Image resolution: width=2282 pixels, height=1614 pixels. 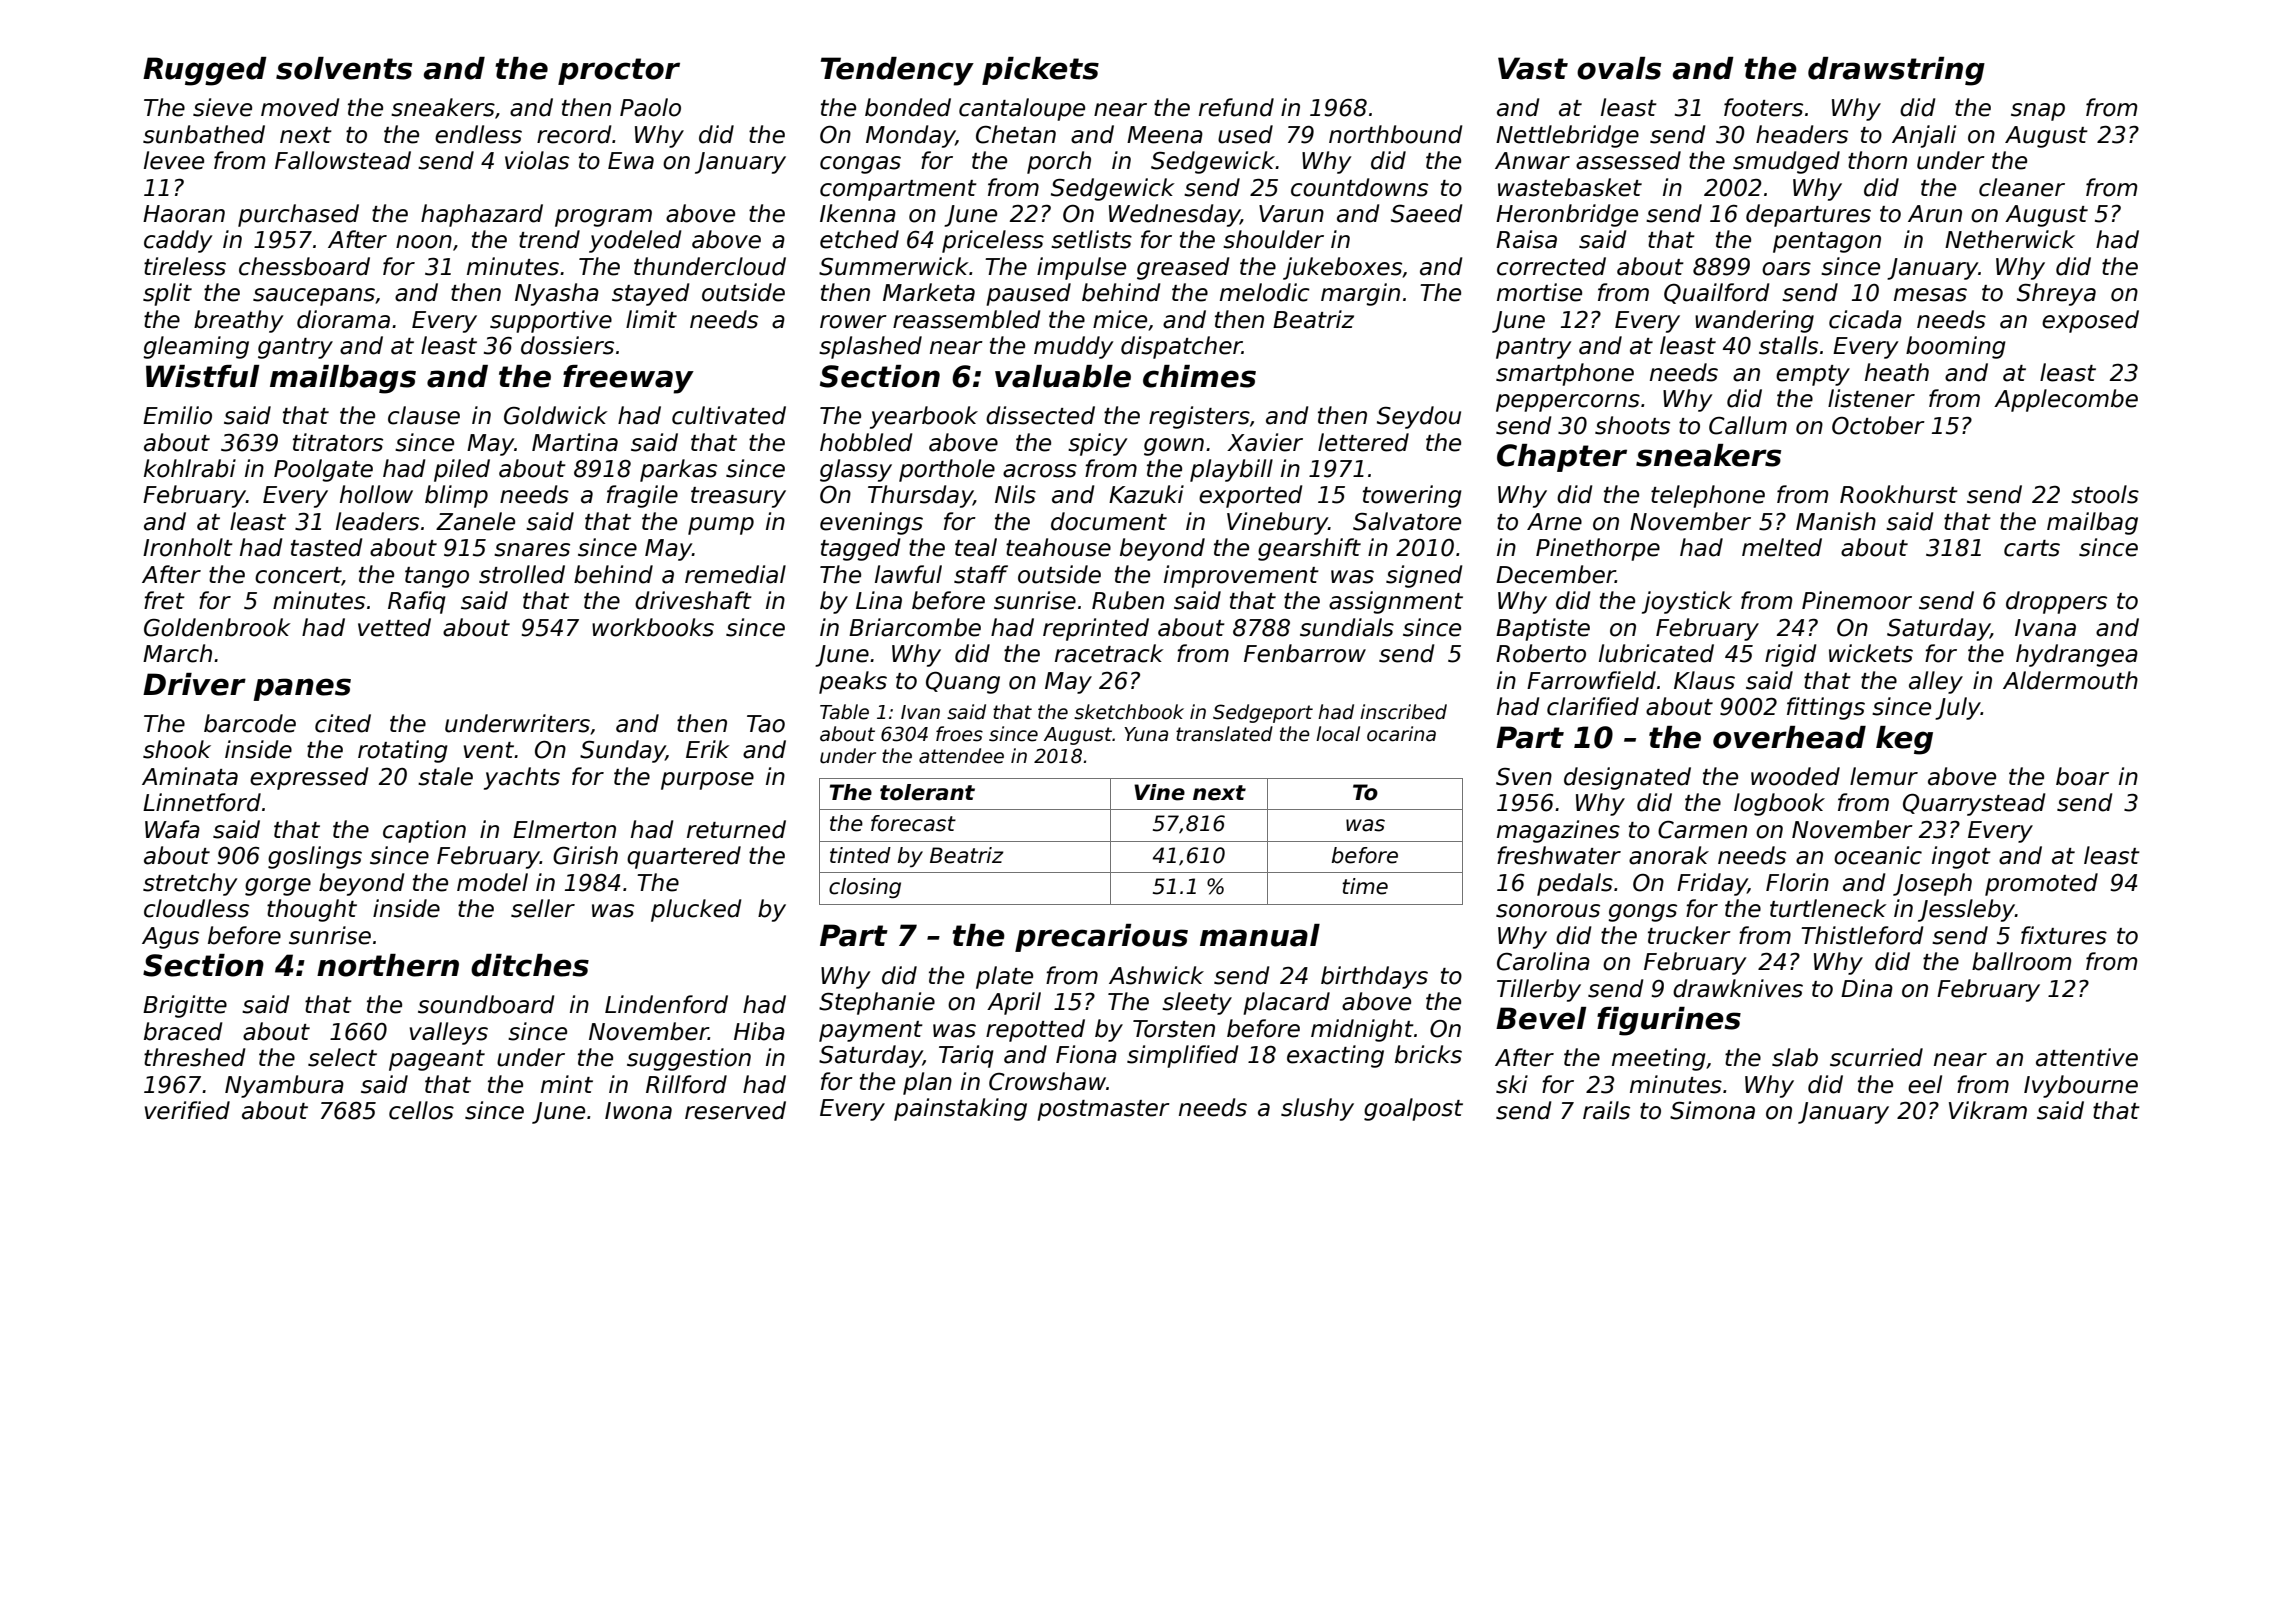 I want to click on violas, so click(x=537, y=160).
